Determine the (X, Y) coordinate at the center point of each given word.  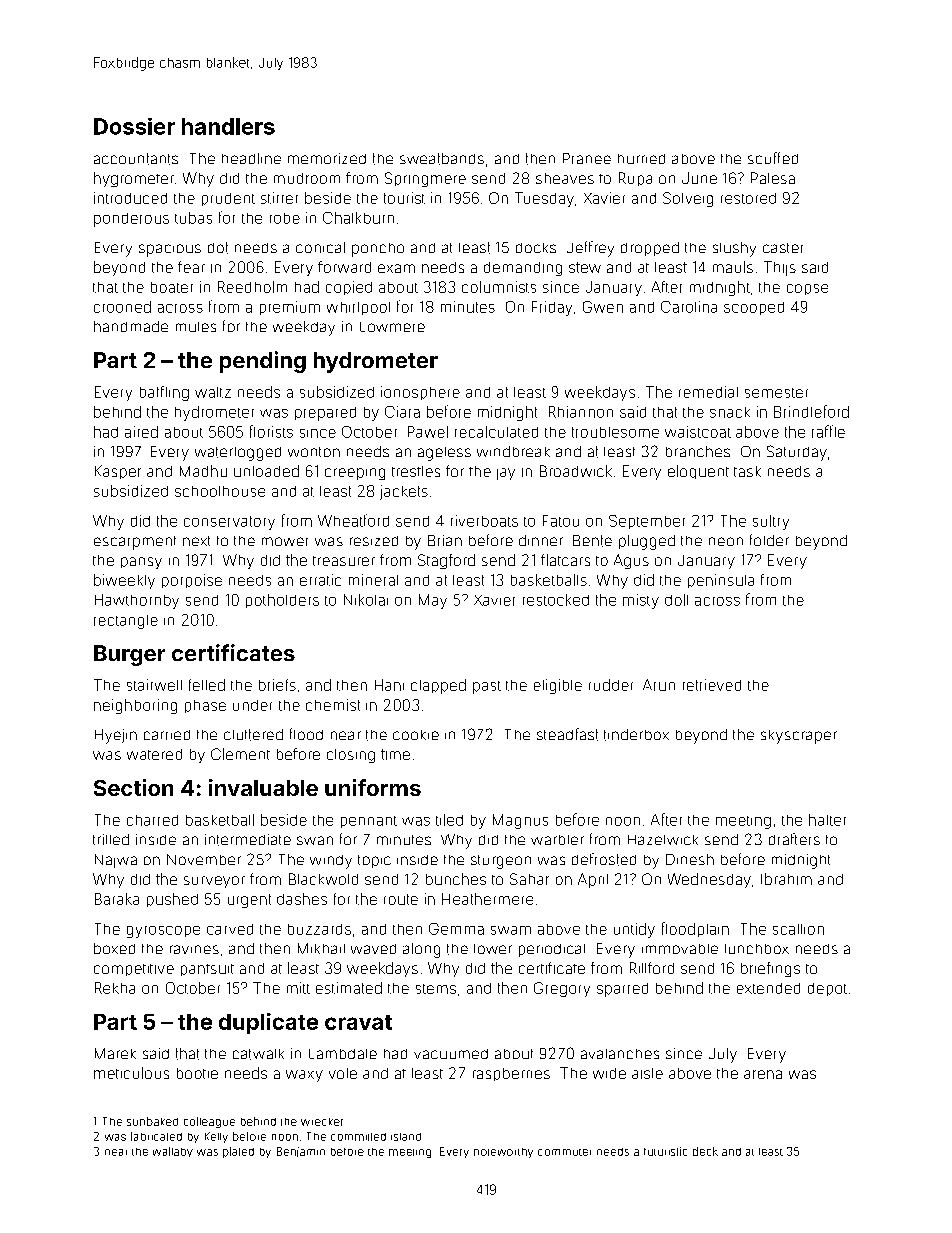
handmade (131, 326)
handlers (228, 126)
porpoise (192, 581)
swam (511, 930)
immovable (680, 949)
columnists (499, 287)
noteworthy (503, 1153)
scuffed (773, 158)
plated (238, 1152)
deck (705, 1151)
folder (769, 540)
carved (230, 929)
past (487, 687)
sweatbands (442, 159)
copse (807, 289)
